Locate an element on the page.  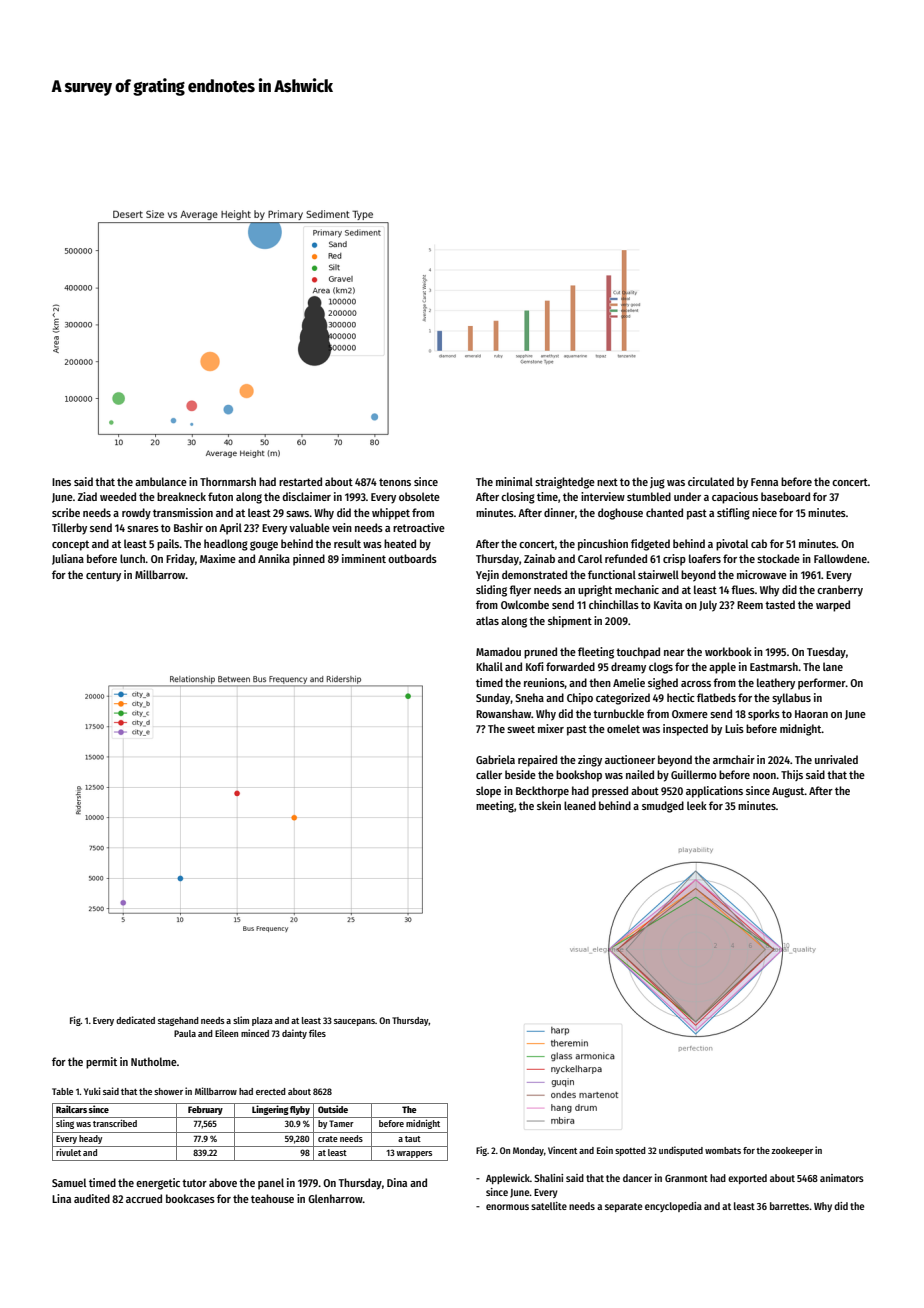
permit is located at coordinates (101, 1063).
